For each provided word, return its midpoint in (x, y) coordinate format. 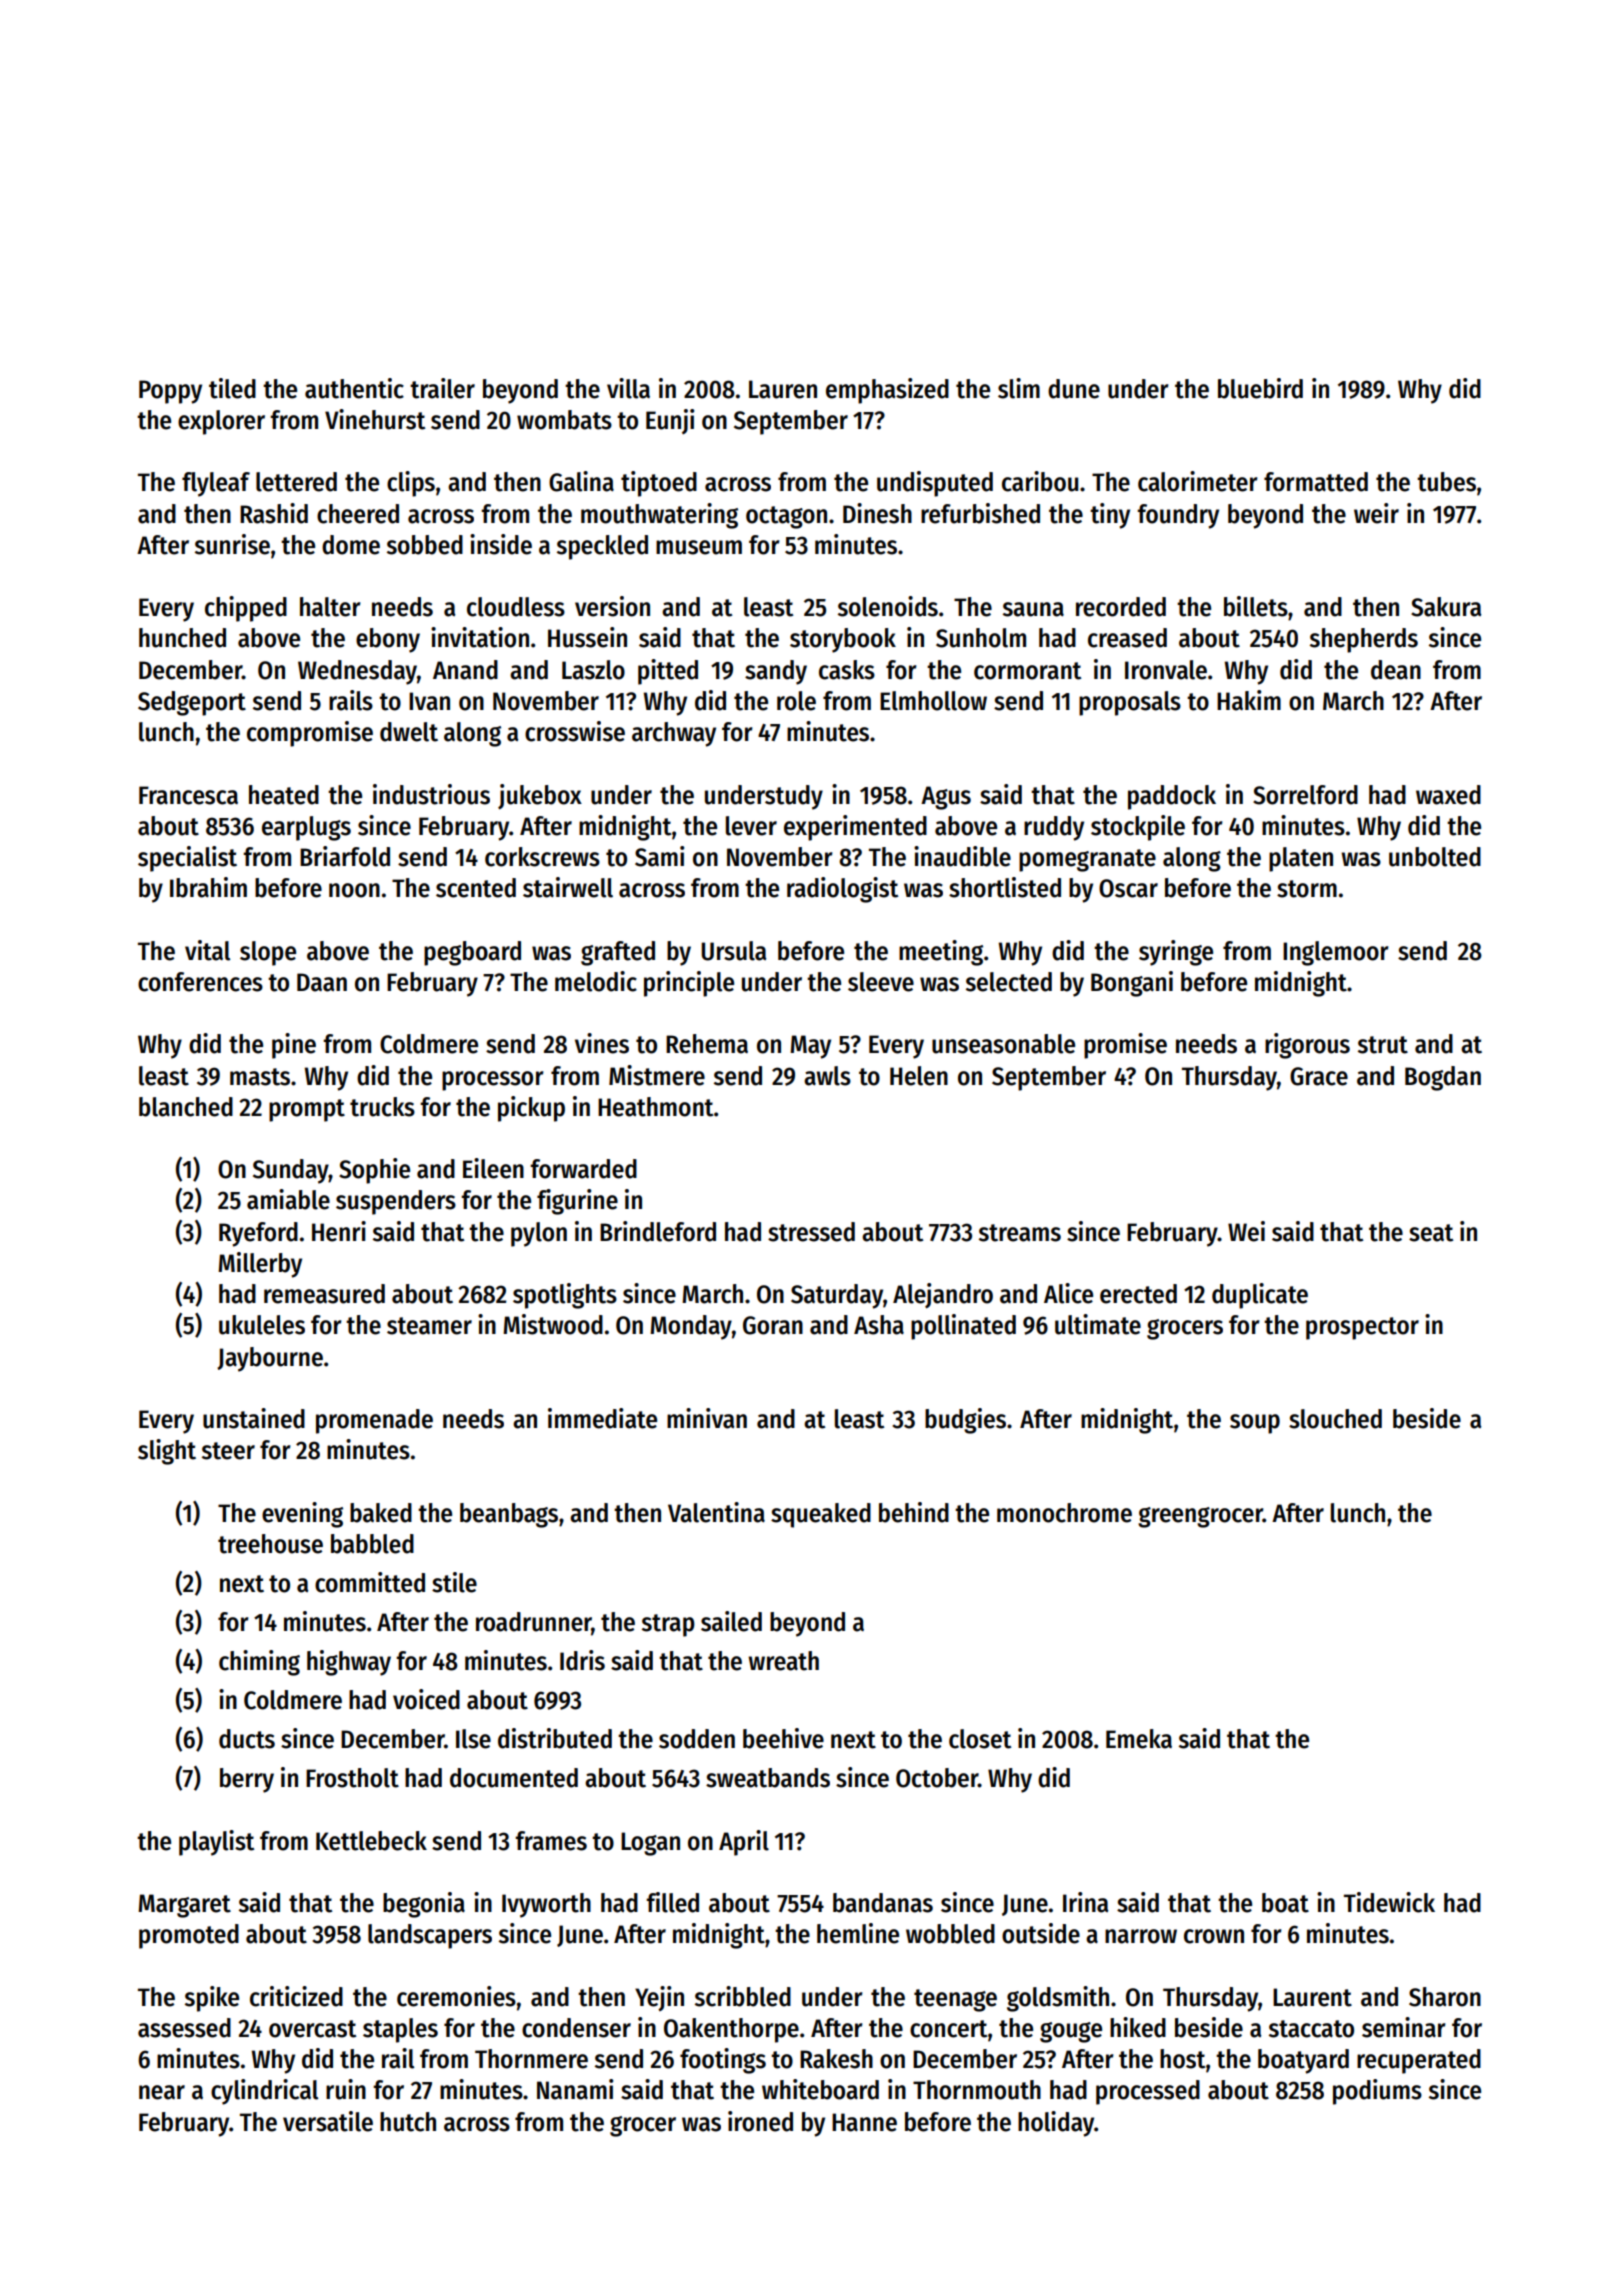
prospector (1362, 1328)
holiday (1056, 2124)
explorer (221, 422)
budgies (965, 1421)
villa (628, 388)
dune (1074, 389)
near (162, 2092)
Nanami (575, 2089)
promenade (374, 1421)
